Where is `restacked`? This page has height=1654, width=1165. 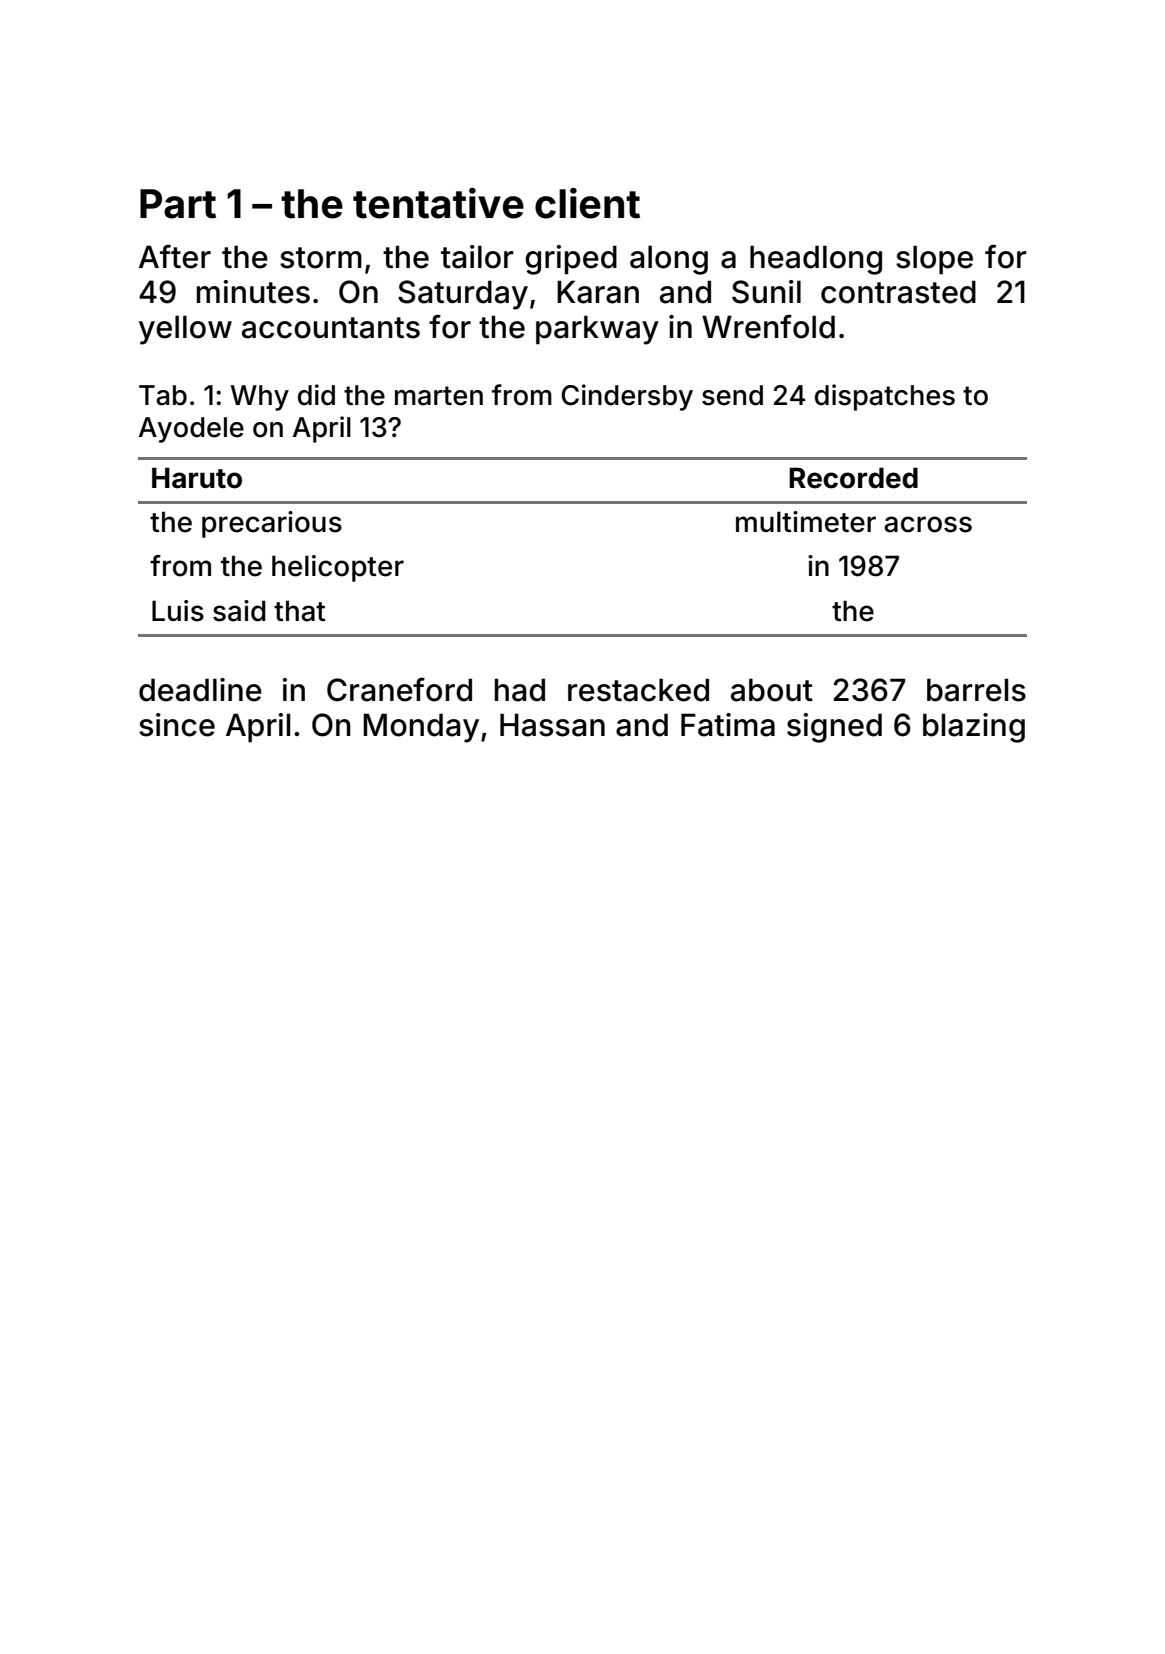
restacked is located at coordinates (638, 690).
